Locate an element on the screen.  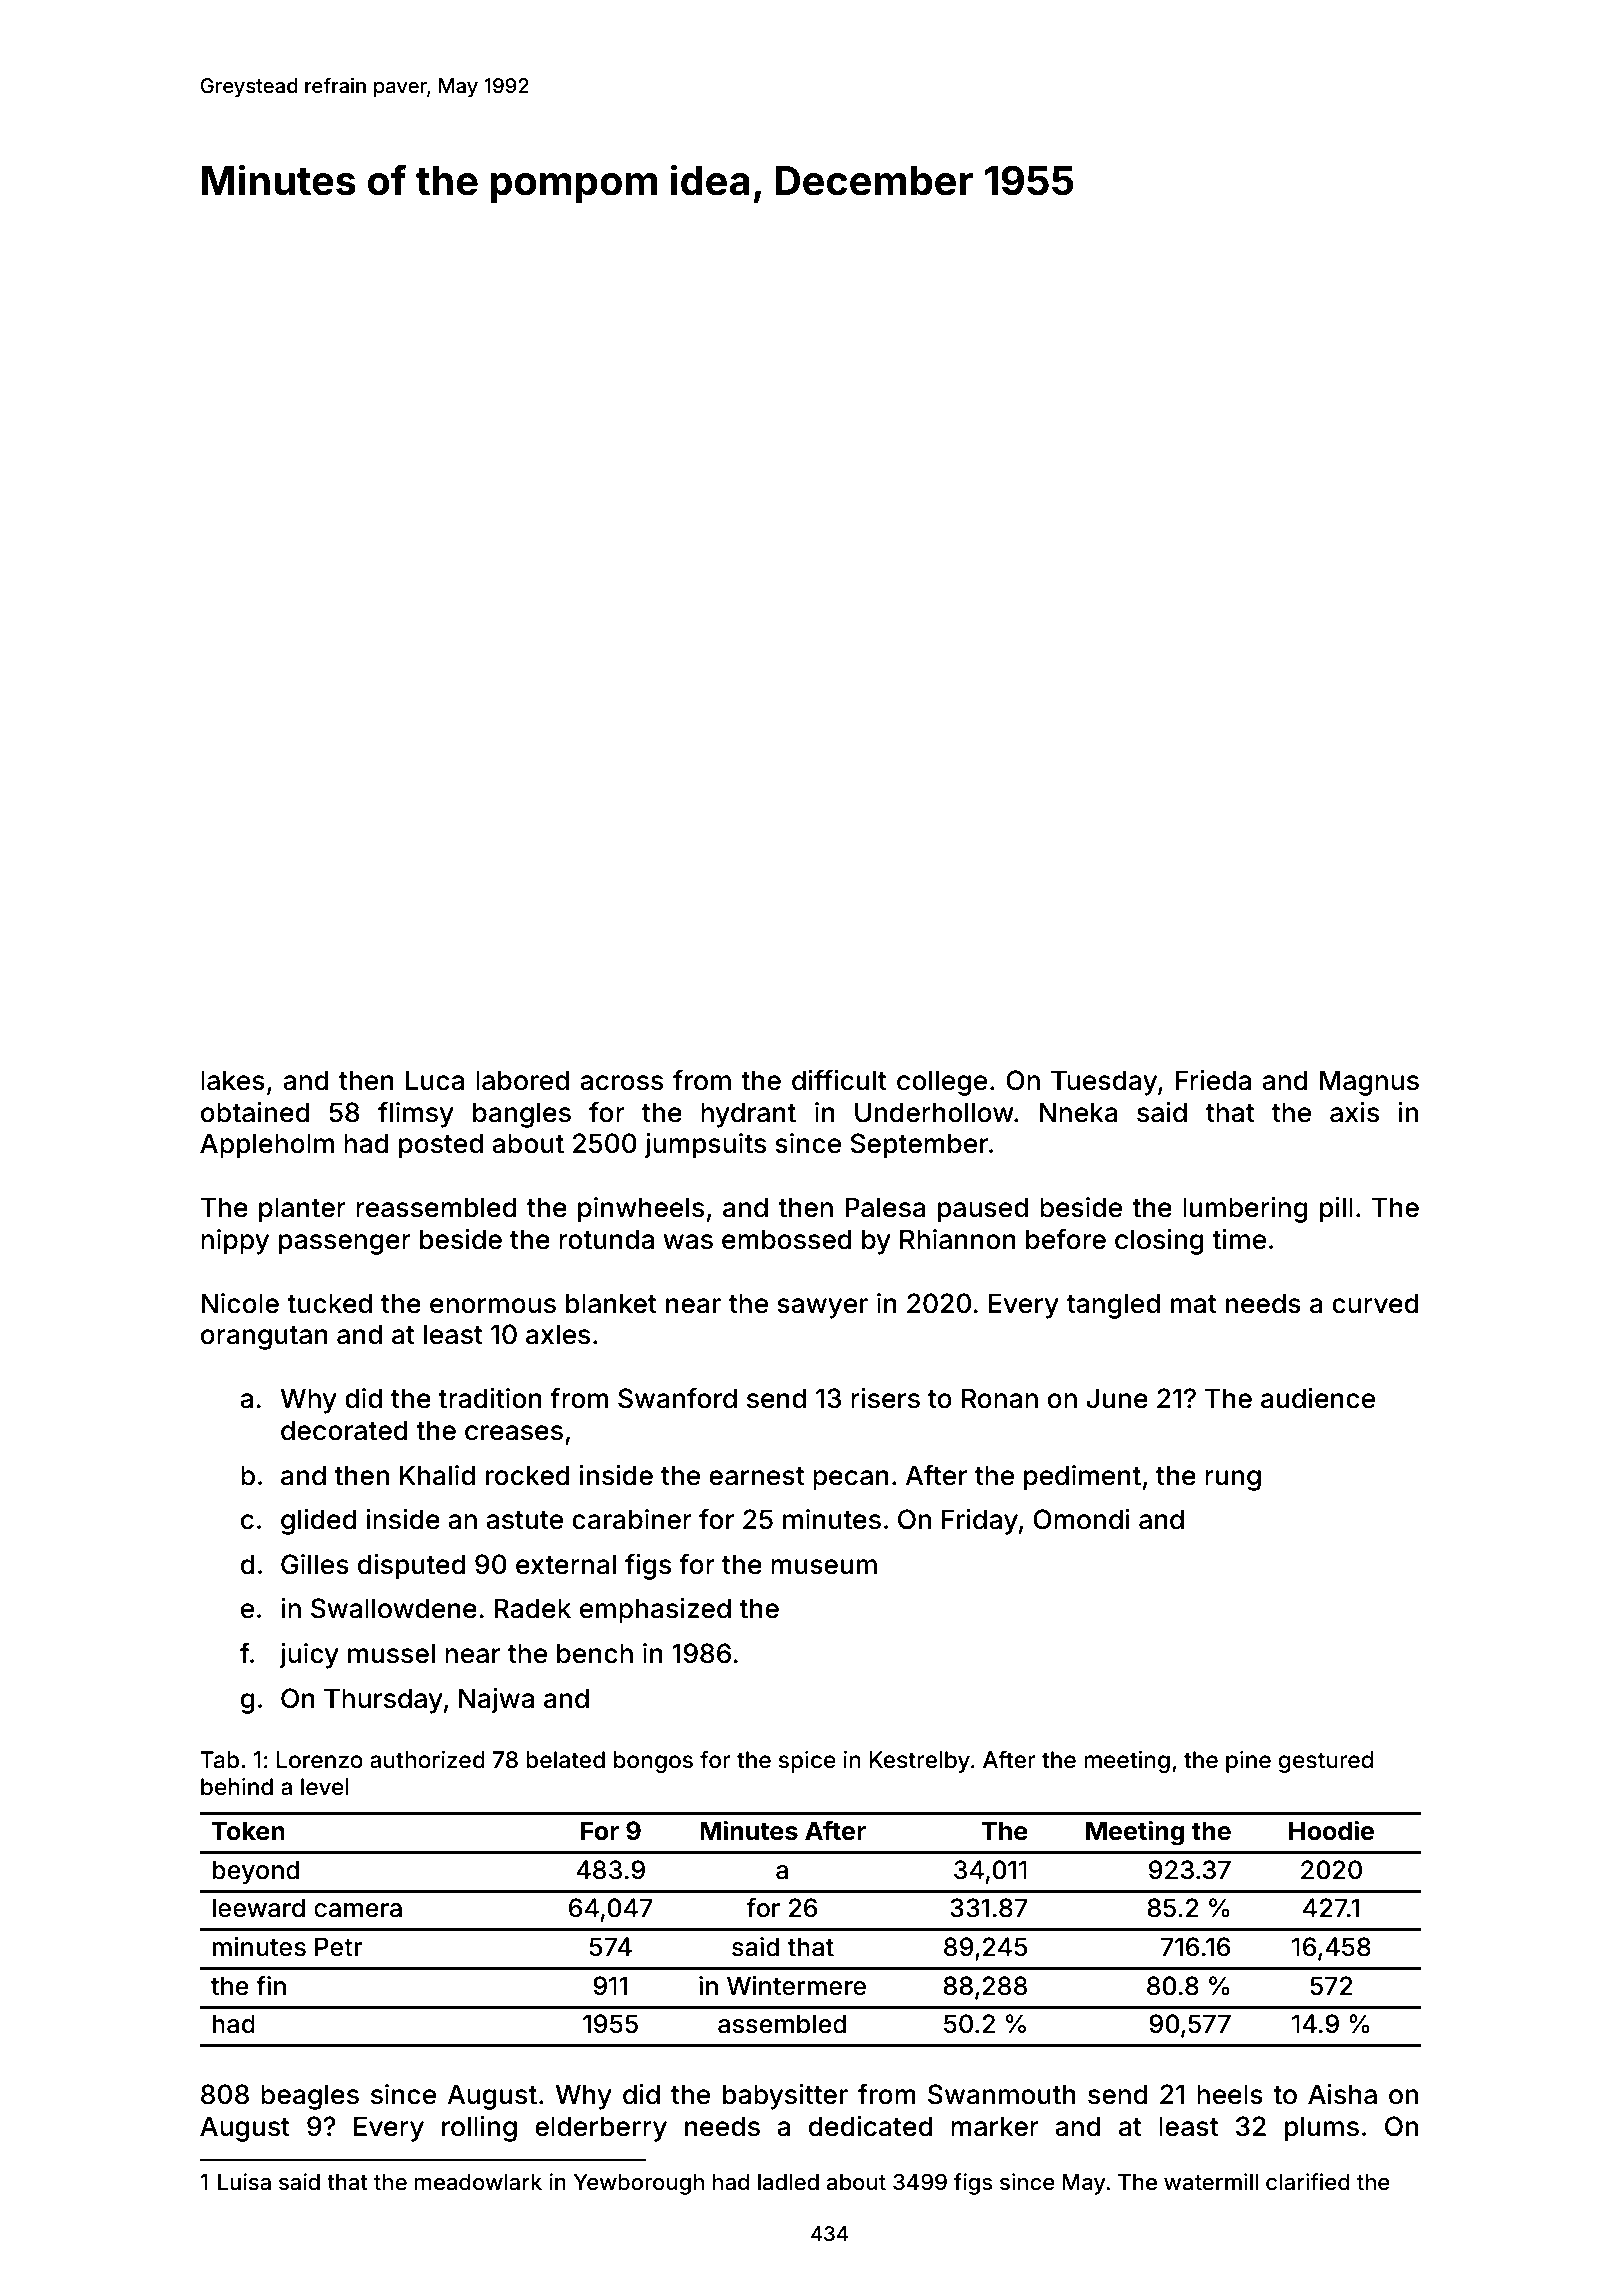
Petr is located at coordinates (339, 1947).
